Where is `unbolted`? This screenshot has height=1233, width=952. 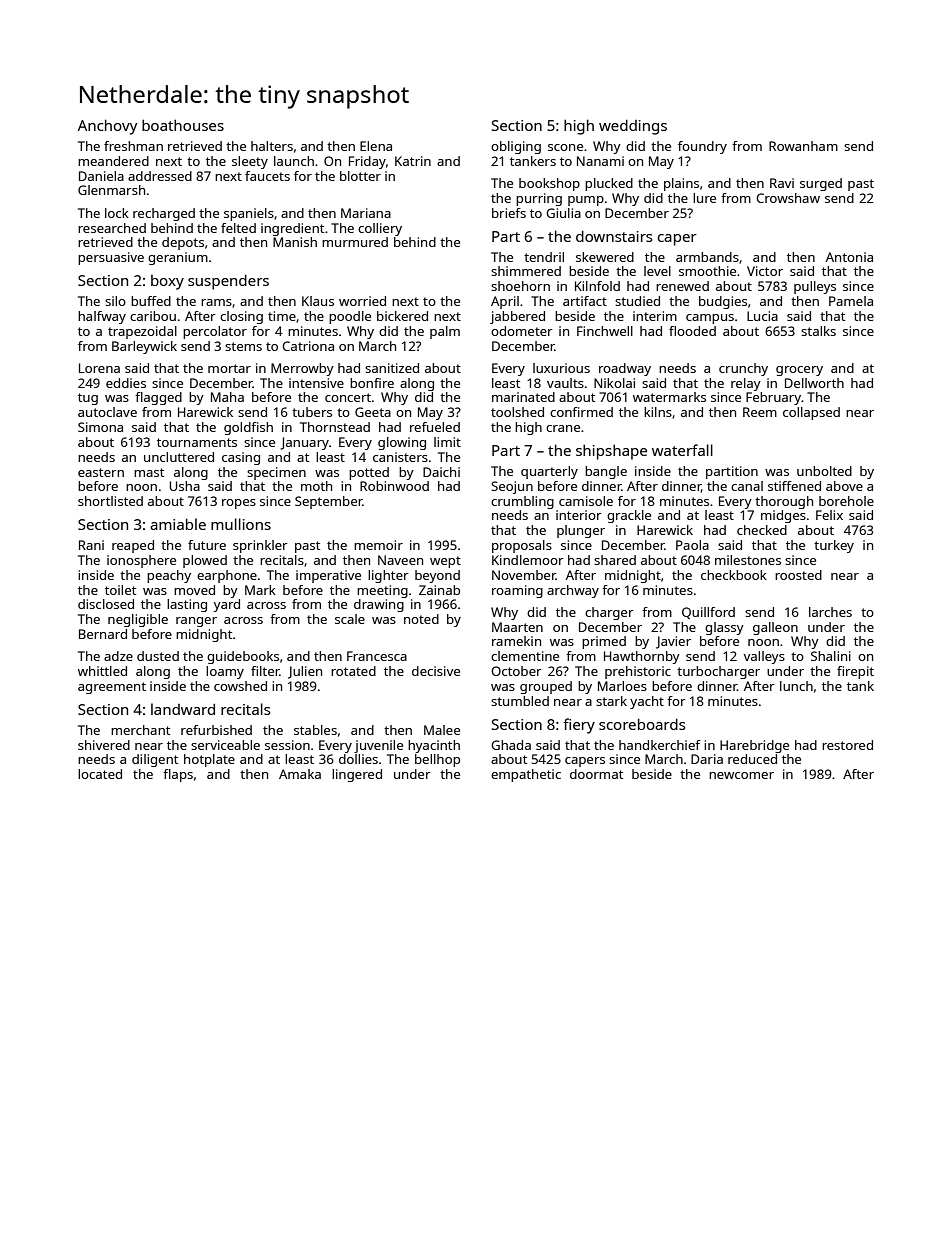 unbolted is located at coordinates (824, 471).
